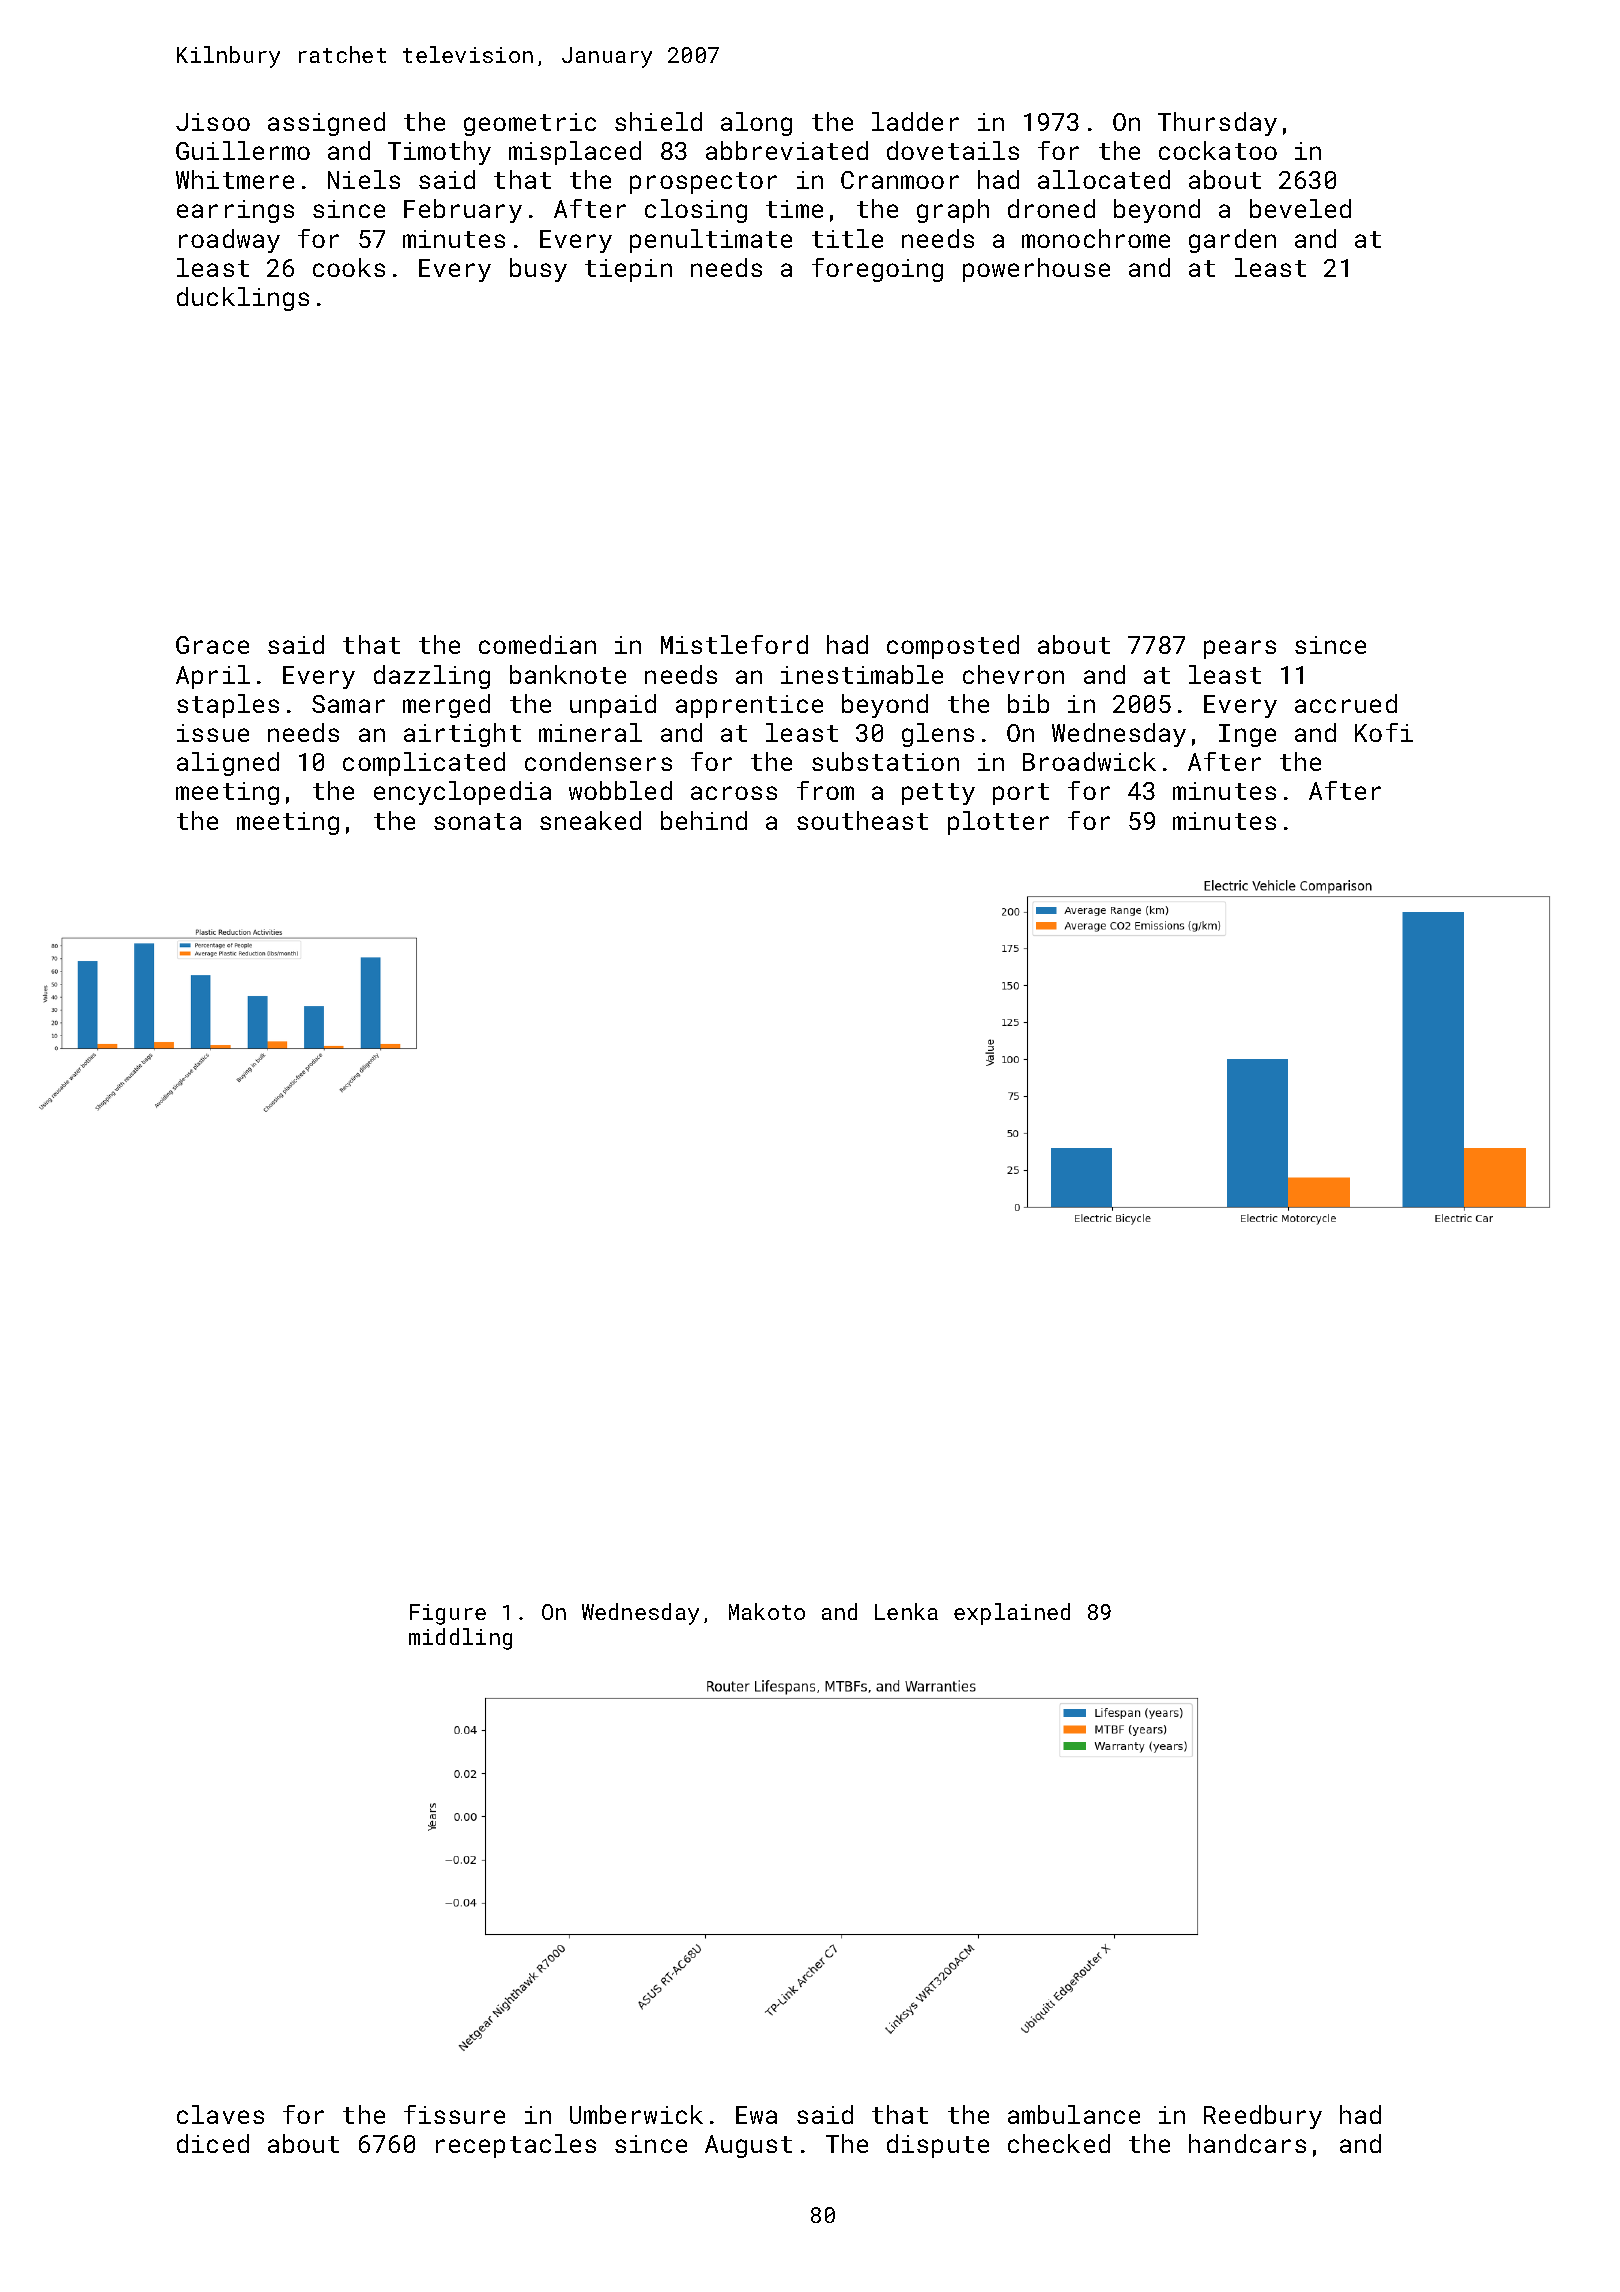 This screenshot has width=1620, height=2292. What do you see at coordinates (213, 122) in the screenshot?
I see `Jisoo` at bounding box center [213, 122].
